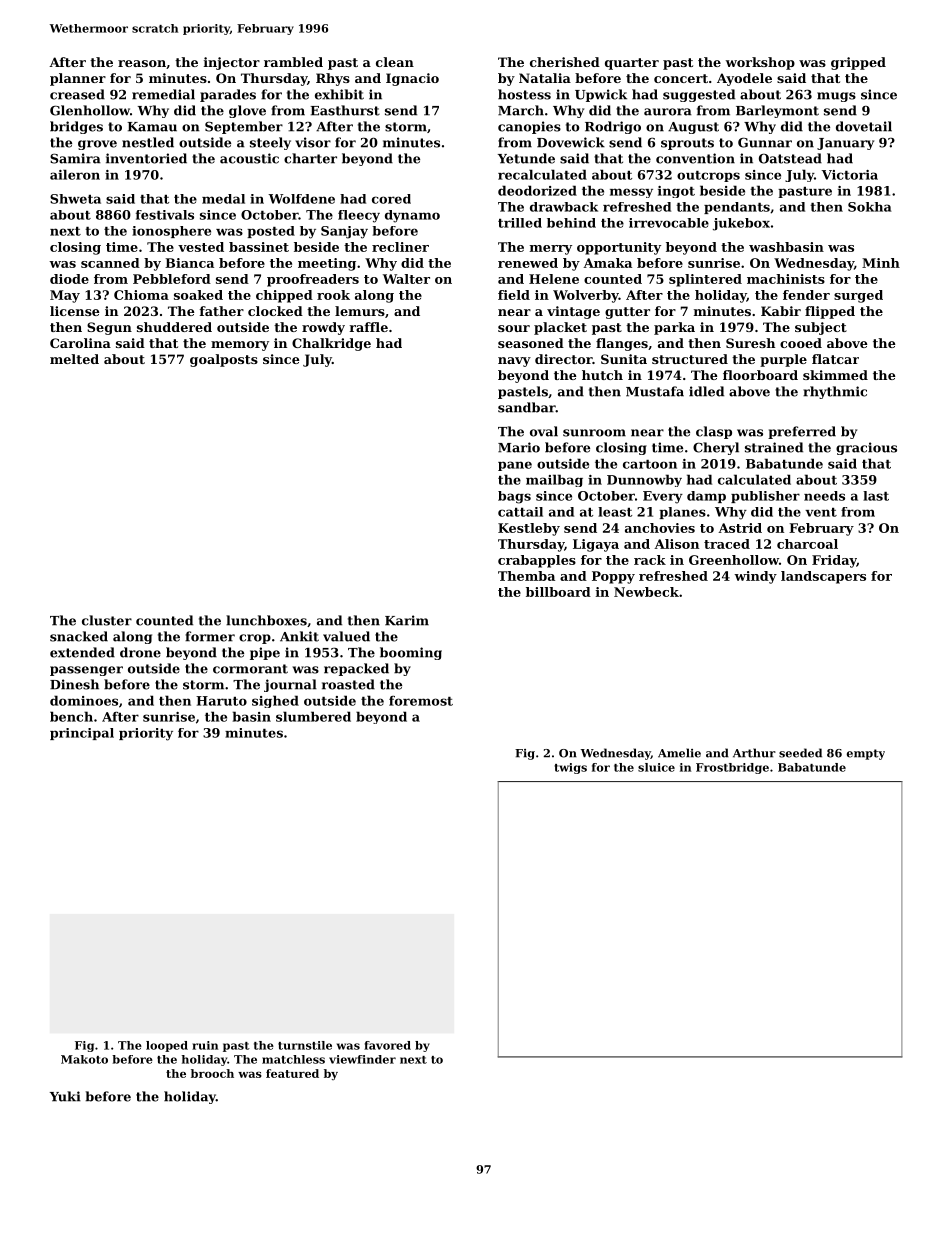 This image has height=1233, width=952. Describe the element at coordinates (387, 1045) in the image. I see `favored` at that location.
